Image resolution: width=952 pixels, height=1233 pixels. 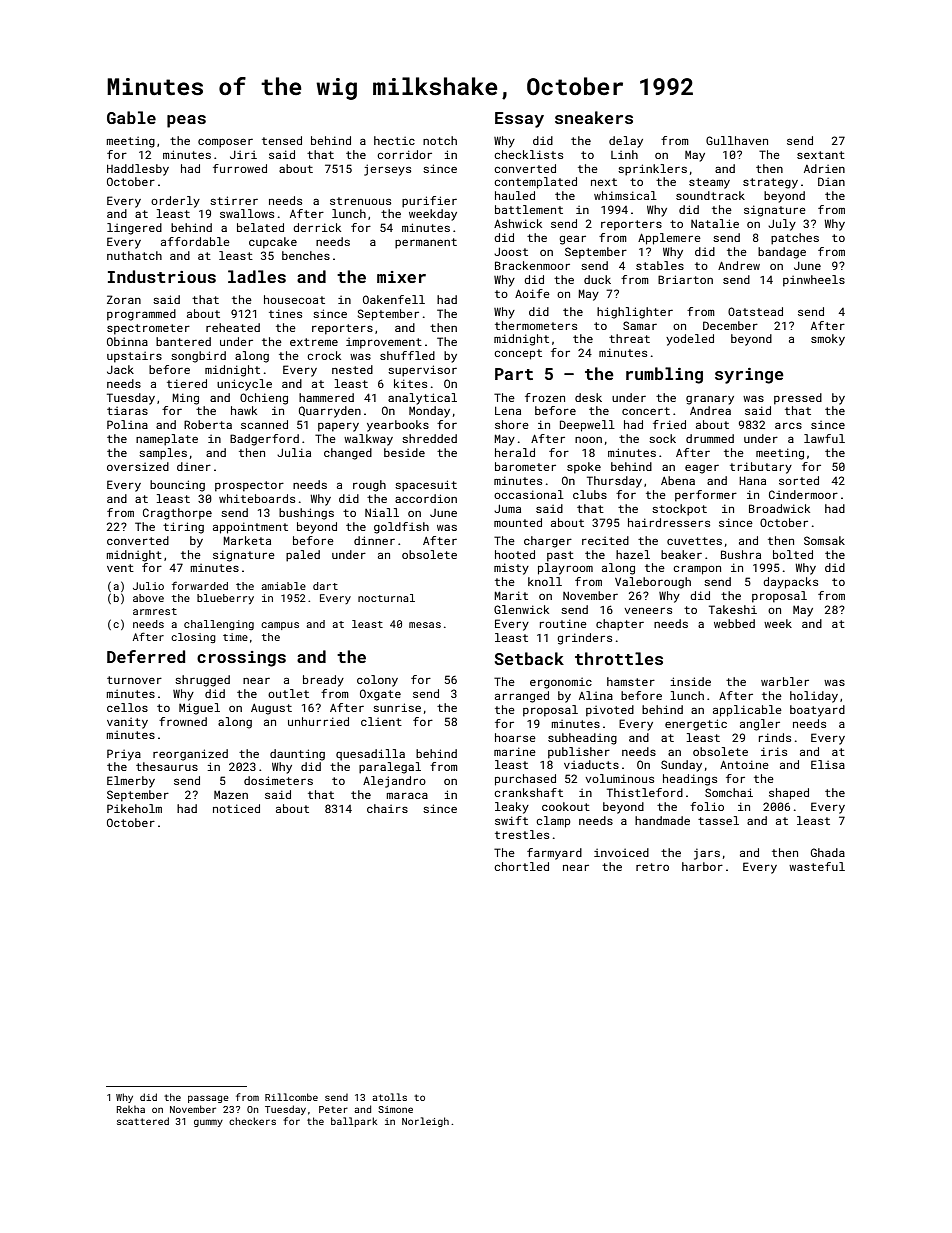 What do you see at coordinates (389, 1097) in the image?
I see `atolls` at bounding box center [389, 1097].
